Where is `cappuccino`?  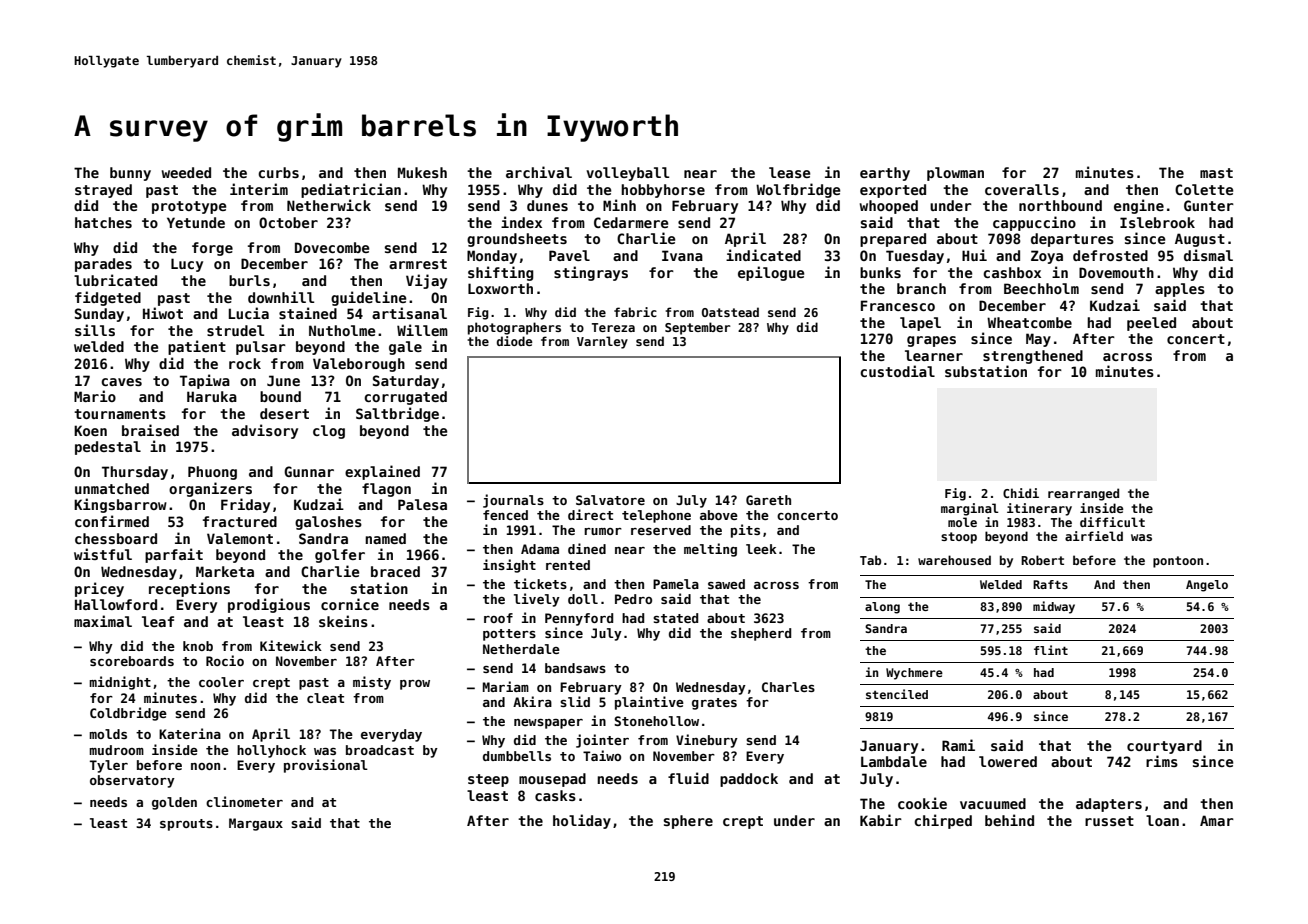 cappuccino is located at coordinates (1034, 223).
